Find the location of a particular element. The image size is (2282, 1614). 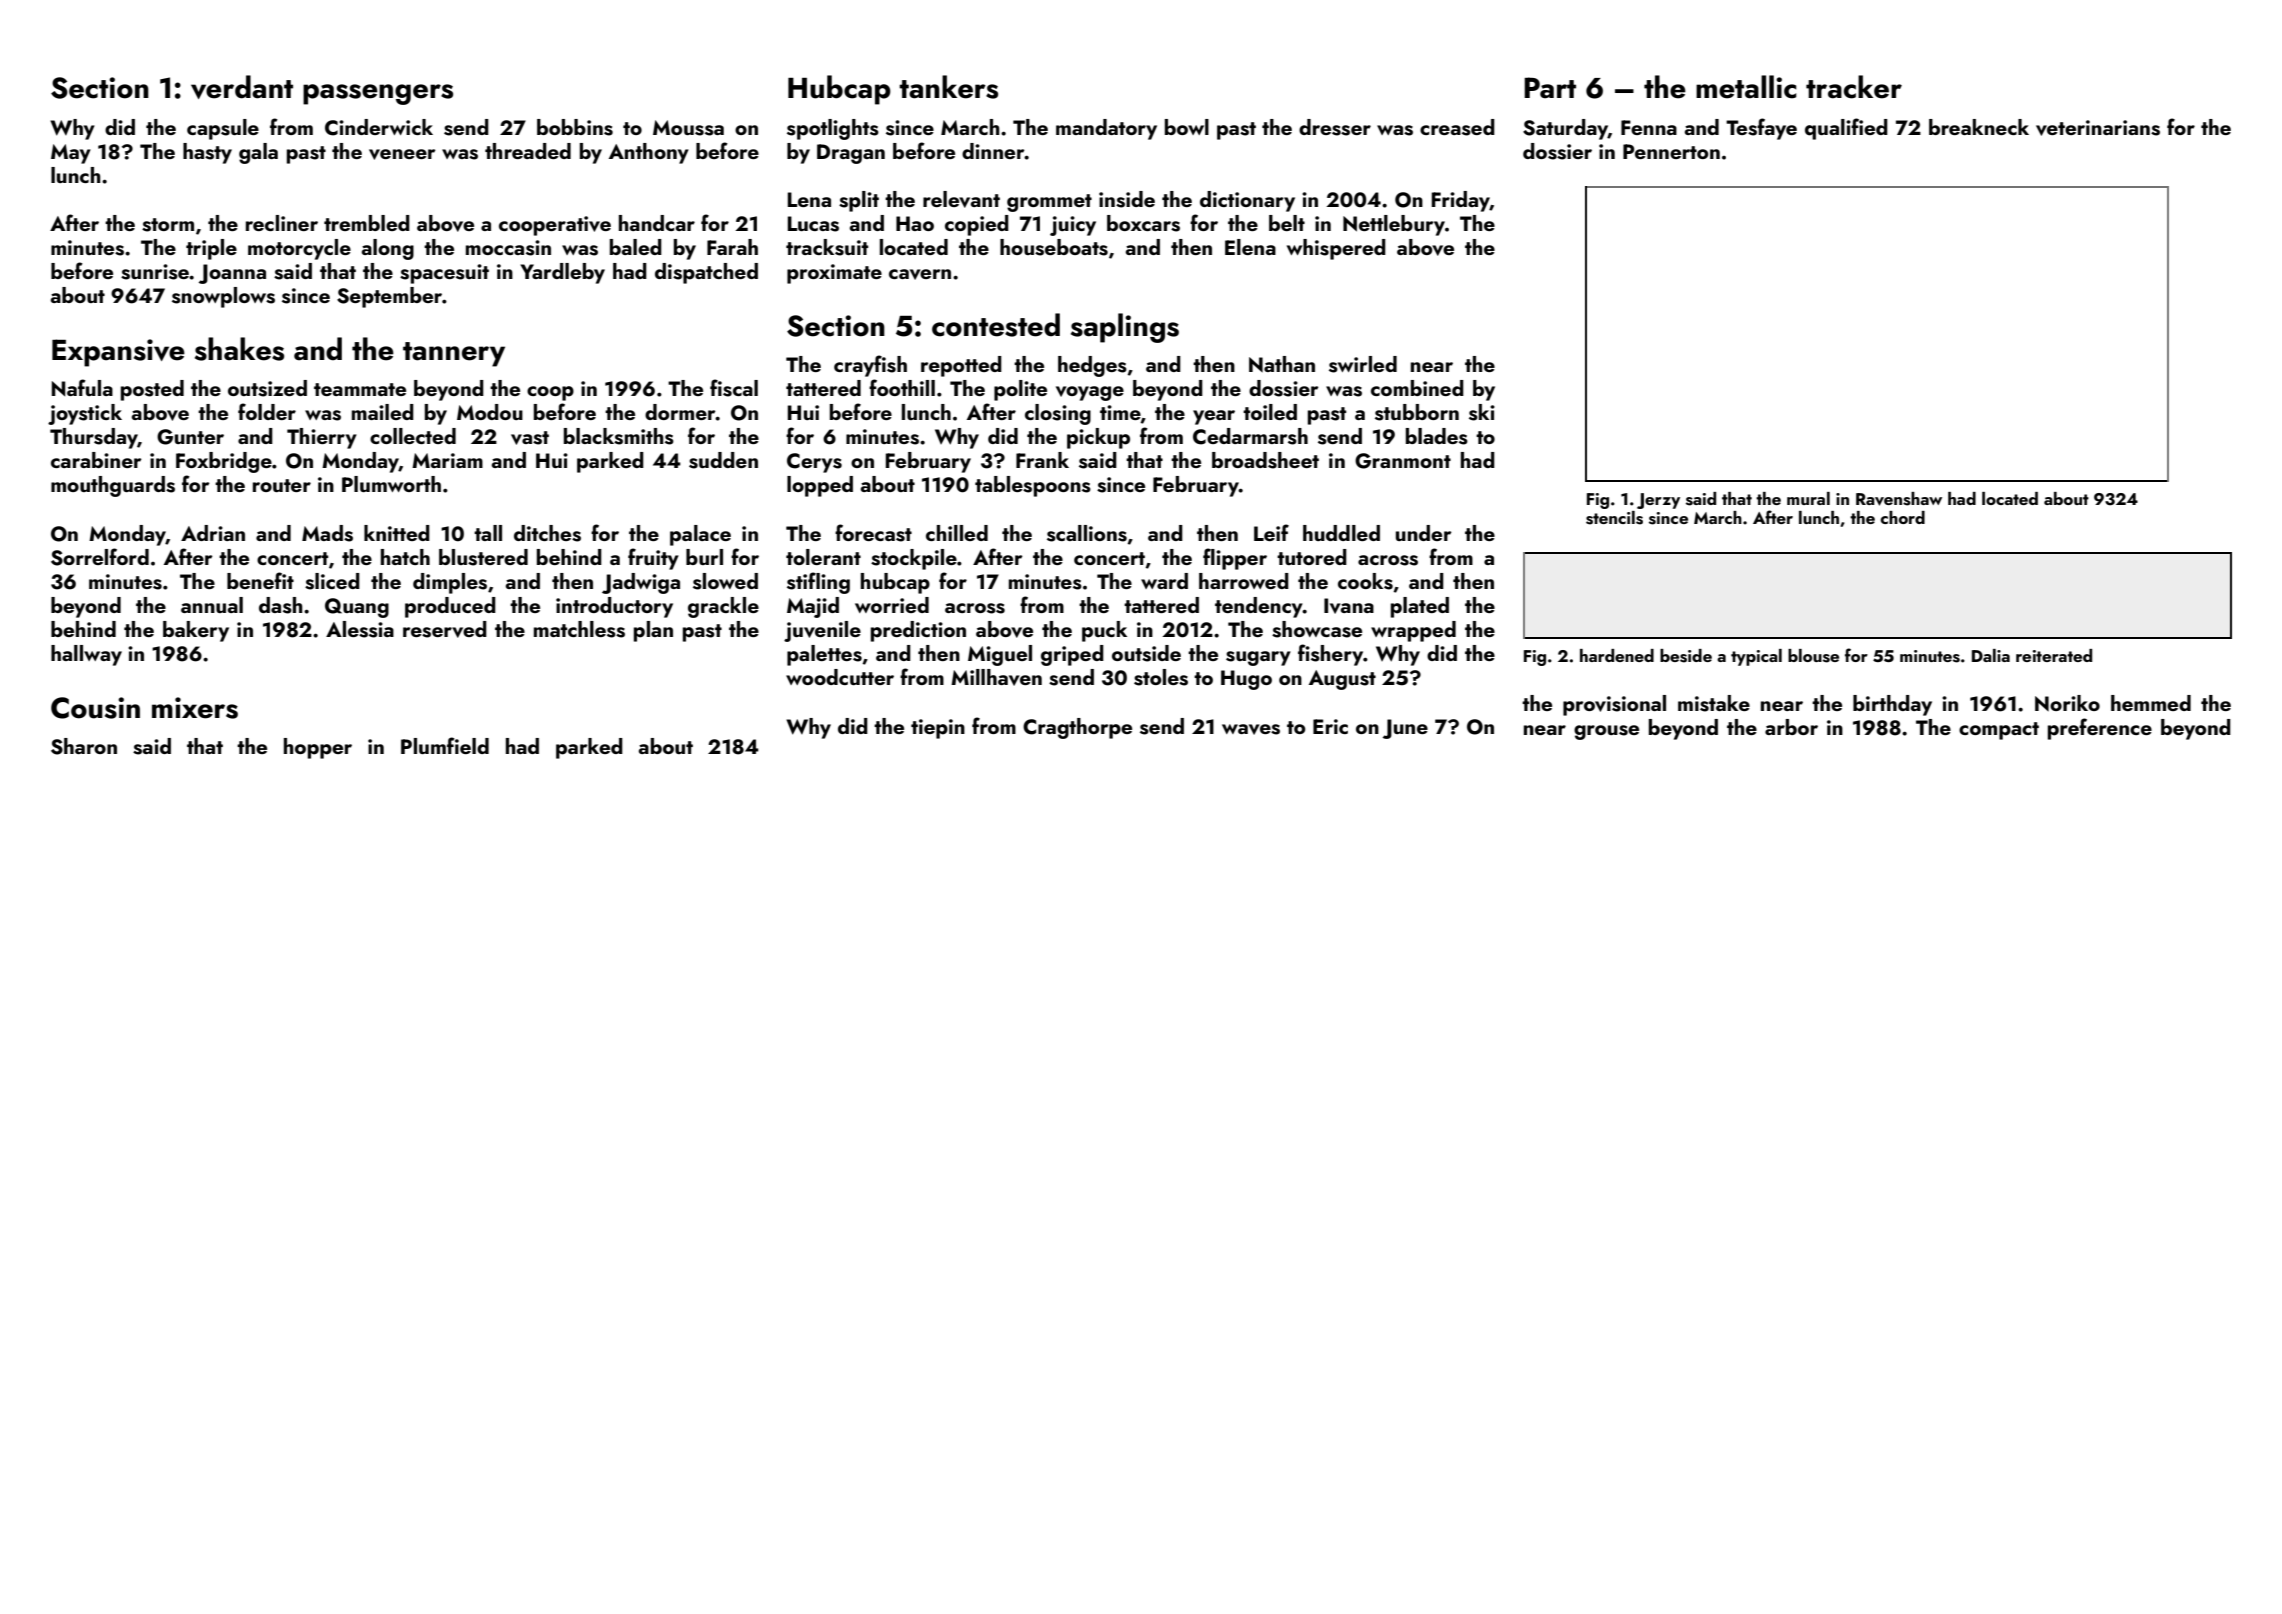

contested is located at coordinates (996, 325).
